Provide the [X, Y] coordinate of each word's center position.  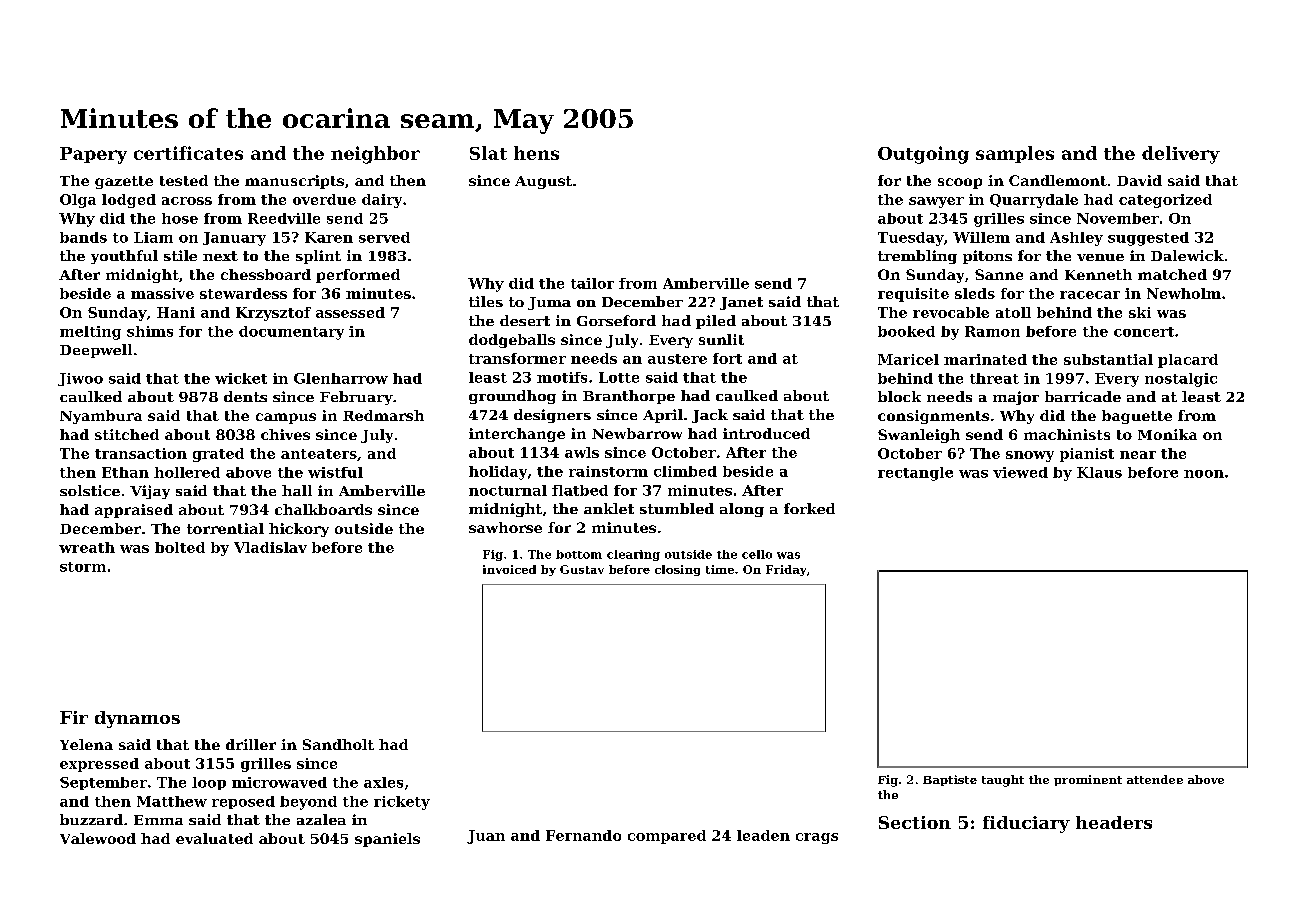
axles [383, 782]
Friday [786, 570]
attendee [1155, 779]
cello [757, 554]
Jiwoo [80, 379]
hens [536, 153]
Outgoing [923, 155]
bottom [579, 554]
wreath [87, 547]
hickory [299, 530]
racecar [1090, 295]
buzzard [91, 819]
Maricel [908, 359]
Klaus [1099, 472]
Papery [93, 155]
